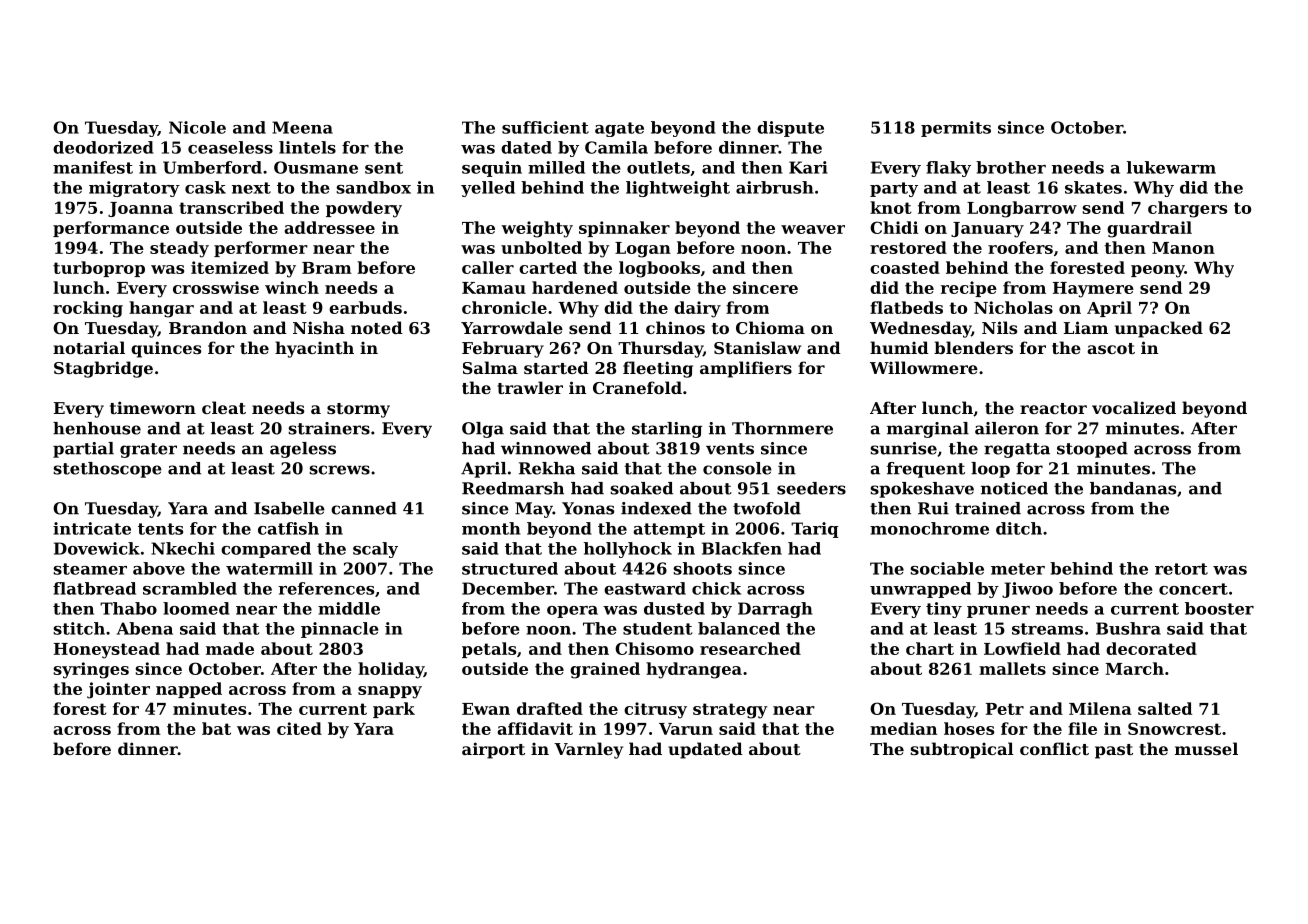 This screenshot has width=1308, height=924. What do you see at coordinates (1092, 450) in the screenshot?
I see `stooped` at bounding box center [1092, 450].
